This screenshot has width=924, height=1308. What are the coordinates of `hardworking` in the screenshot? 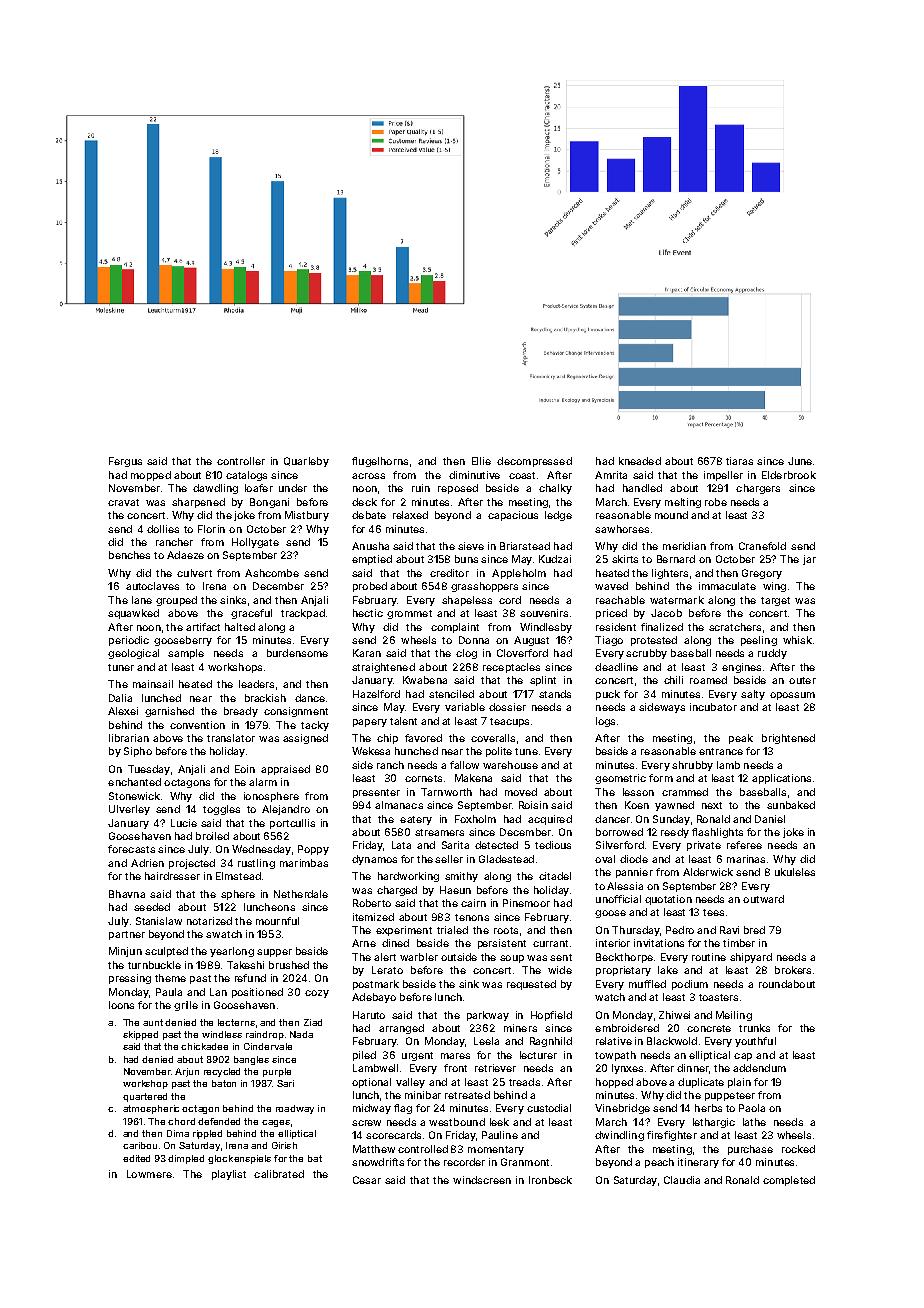 It's located at (408, 877).
